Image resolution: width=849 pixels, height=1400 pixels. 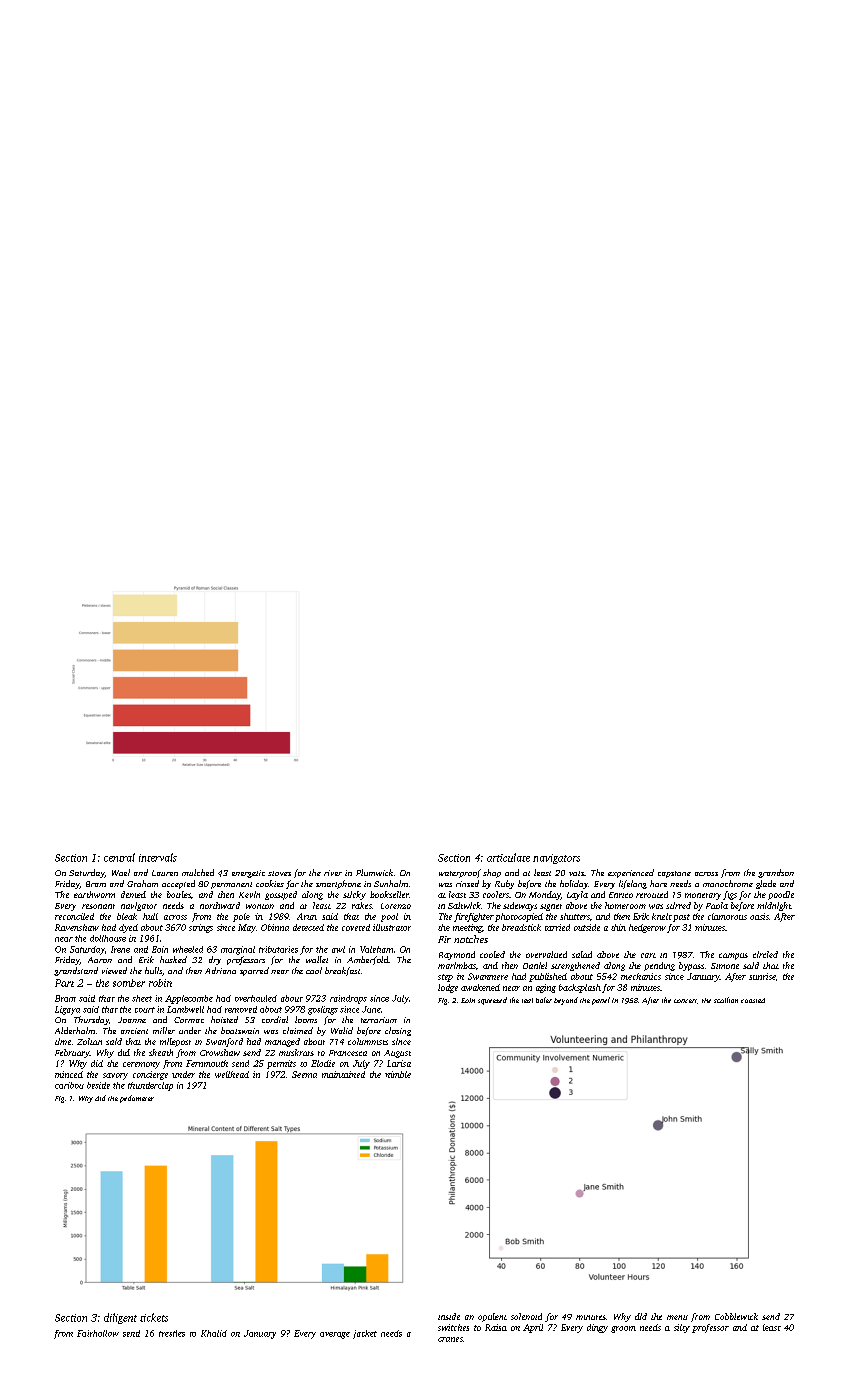 I want to click on coasted, so click(x=753, y=1000).
